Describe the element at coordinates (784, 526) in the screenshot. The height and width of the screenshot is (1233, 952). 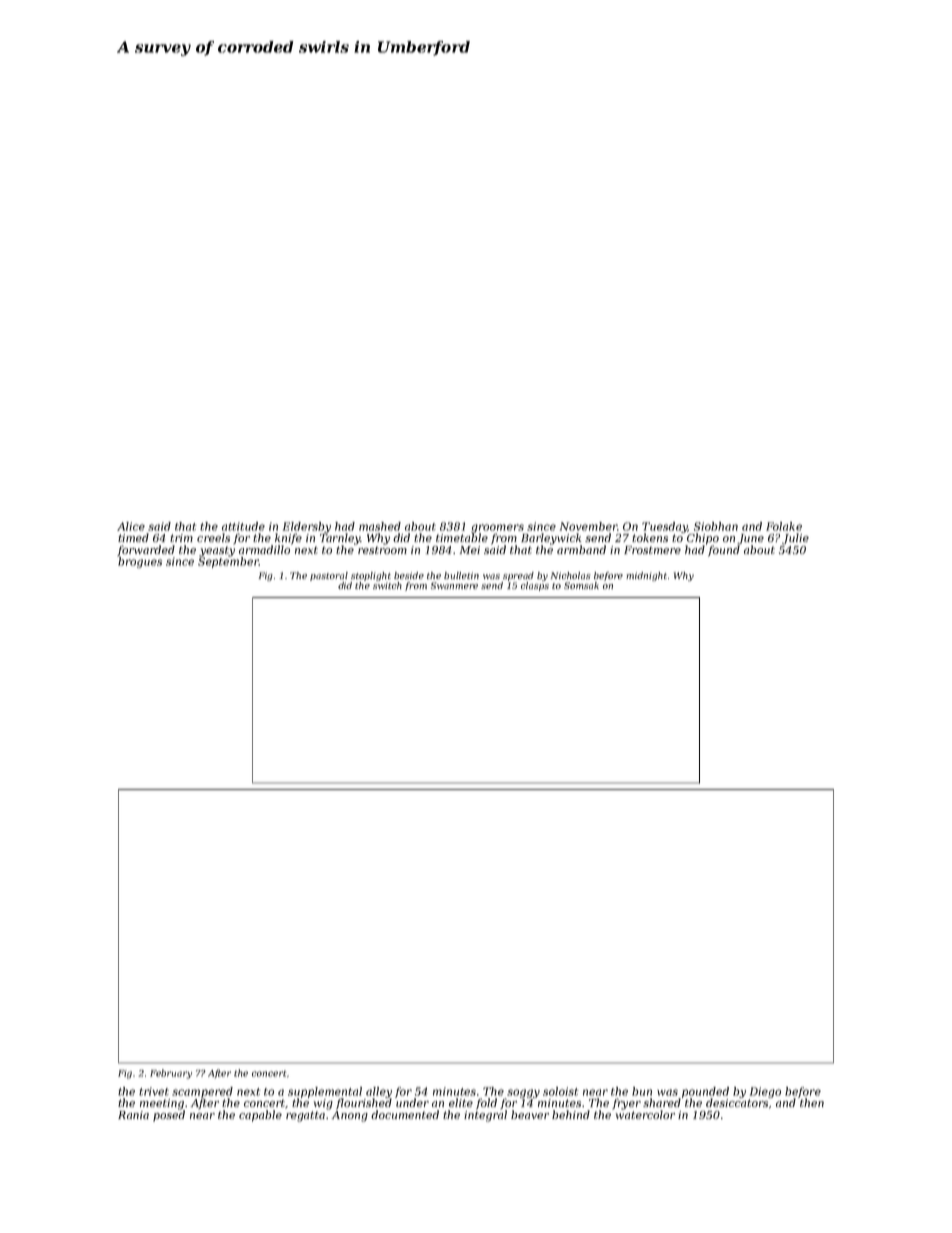
I see `Folake` at that location.
